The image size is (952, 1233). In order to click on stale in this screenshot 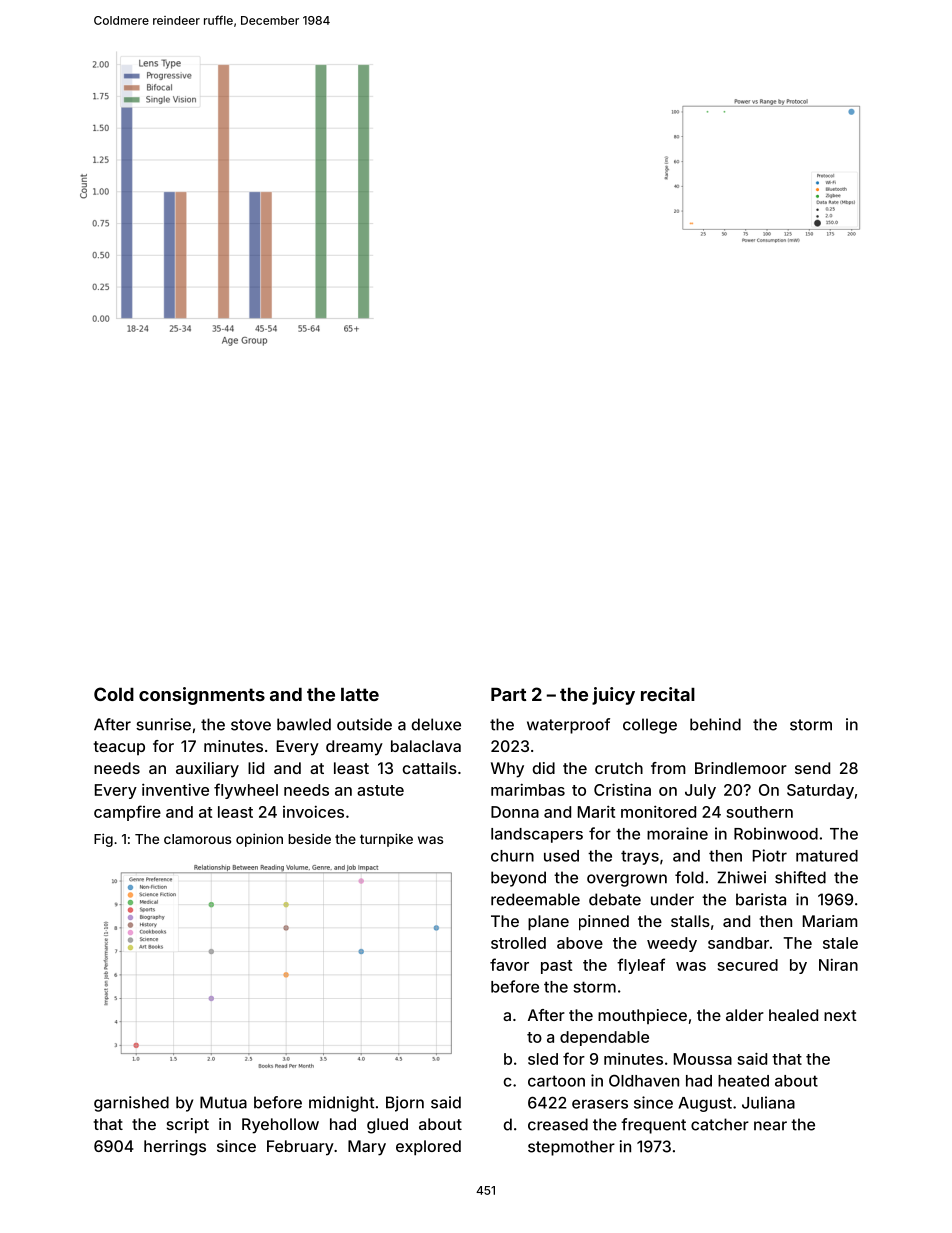, I will do `click(840, 943)`.
